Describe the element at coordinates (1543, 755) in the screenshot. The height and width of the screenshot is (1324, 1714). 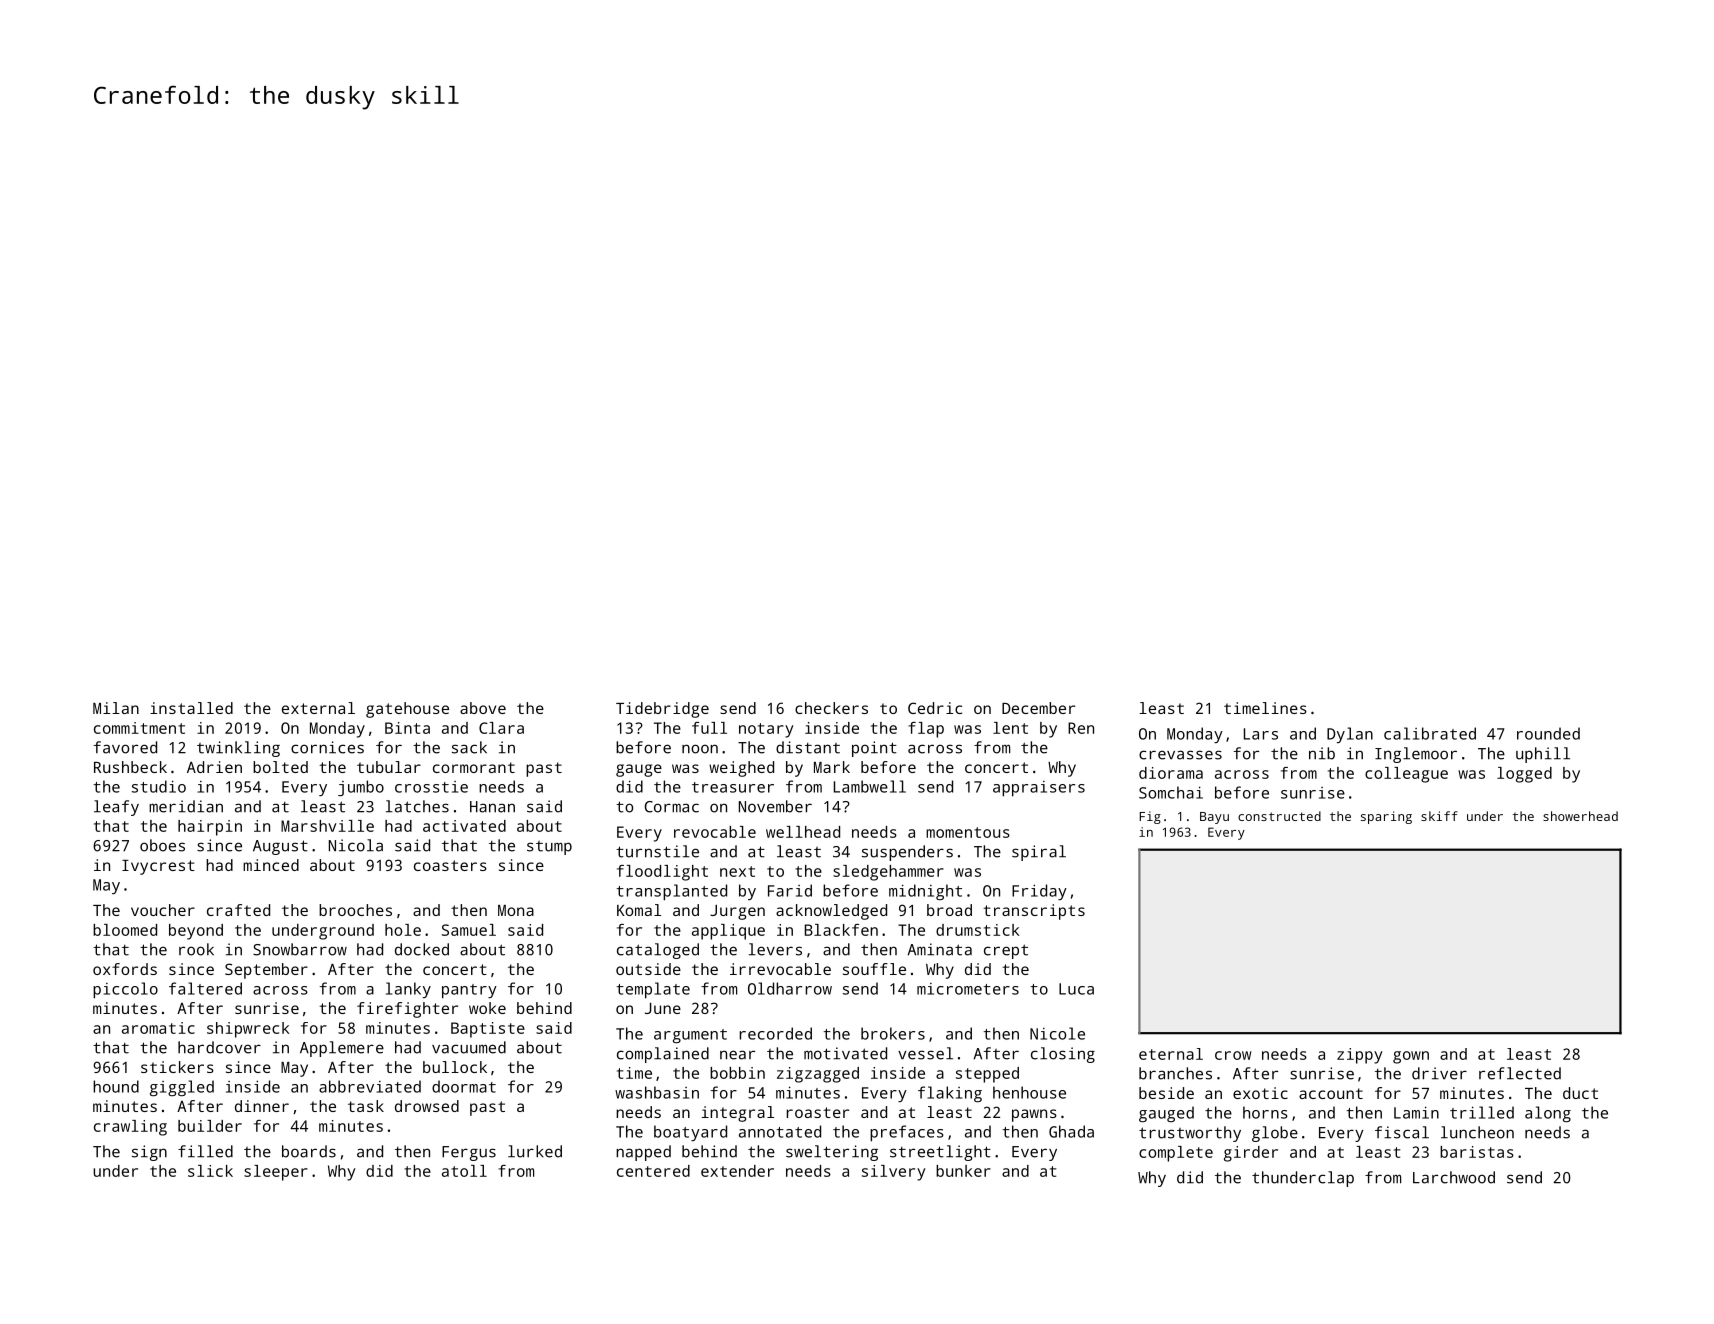
I see `uphill` at that location.
